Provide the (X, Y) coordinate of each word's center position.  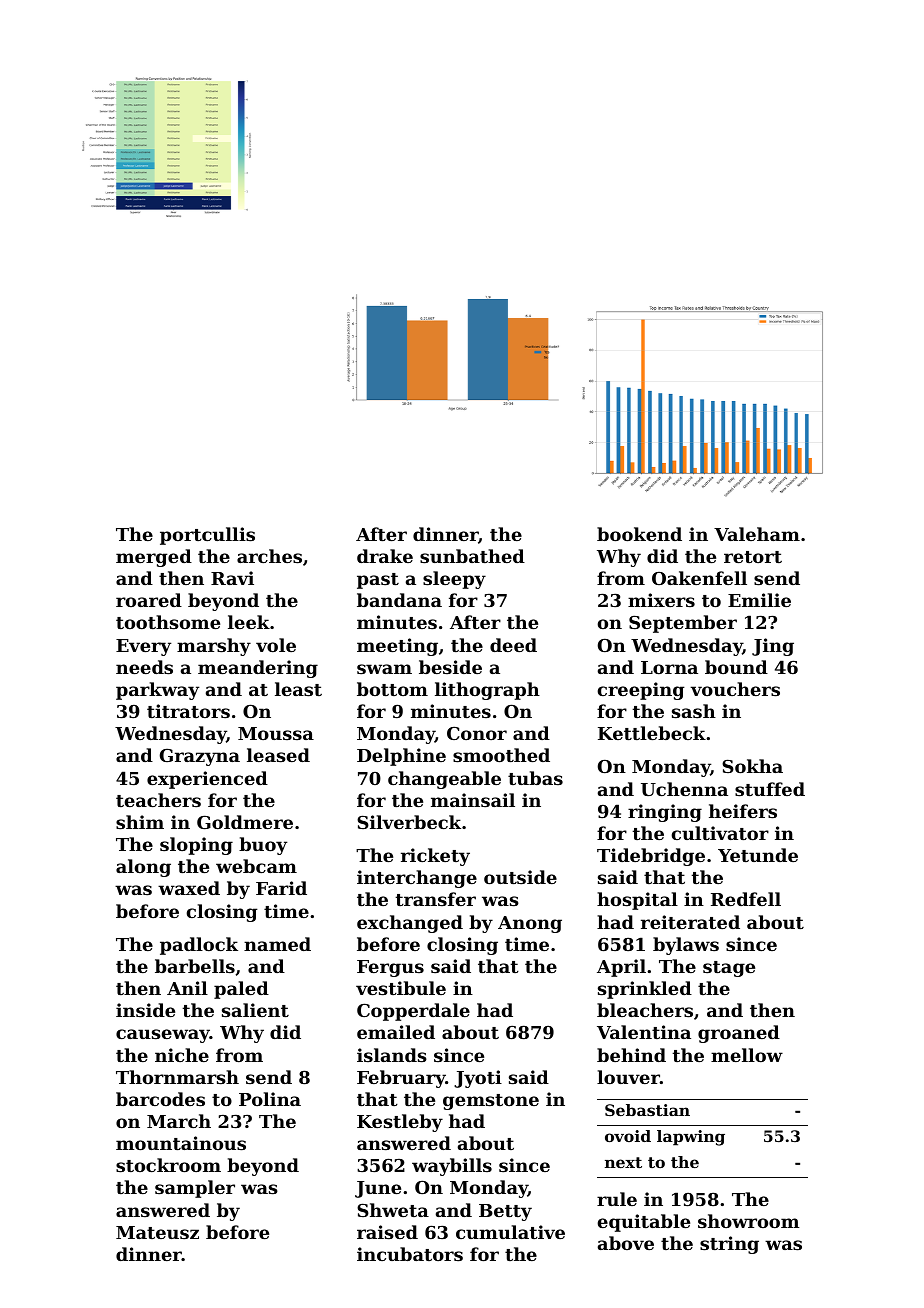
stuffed (770, 789)
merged (154, 558)
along (143, 868)
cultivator (720, 833)
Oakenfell (699, 578)
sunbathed (472, 556)
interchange (417, 879)
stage (729, 969)
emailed (396, 1032)
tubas (535, 778)
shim (140, 822)
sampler (195, 1189)
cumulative (510, 1232)
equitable (644, 1223)
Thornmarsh (177, 1077)
